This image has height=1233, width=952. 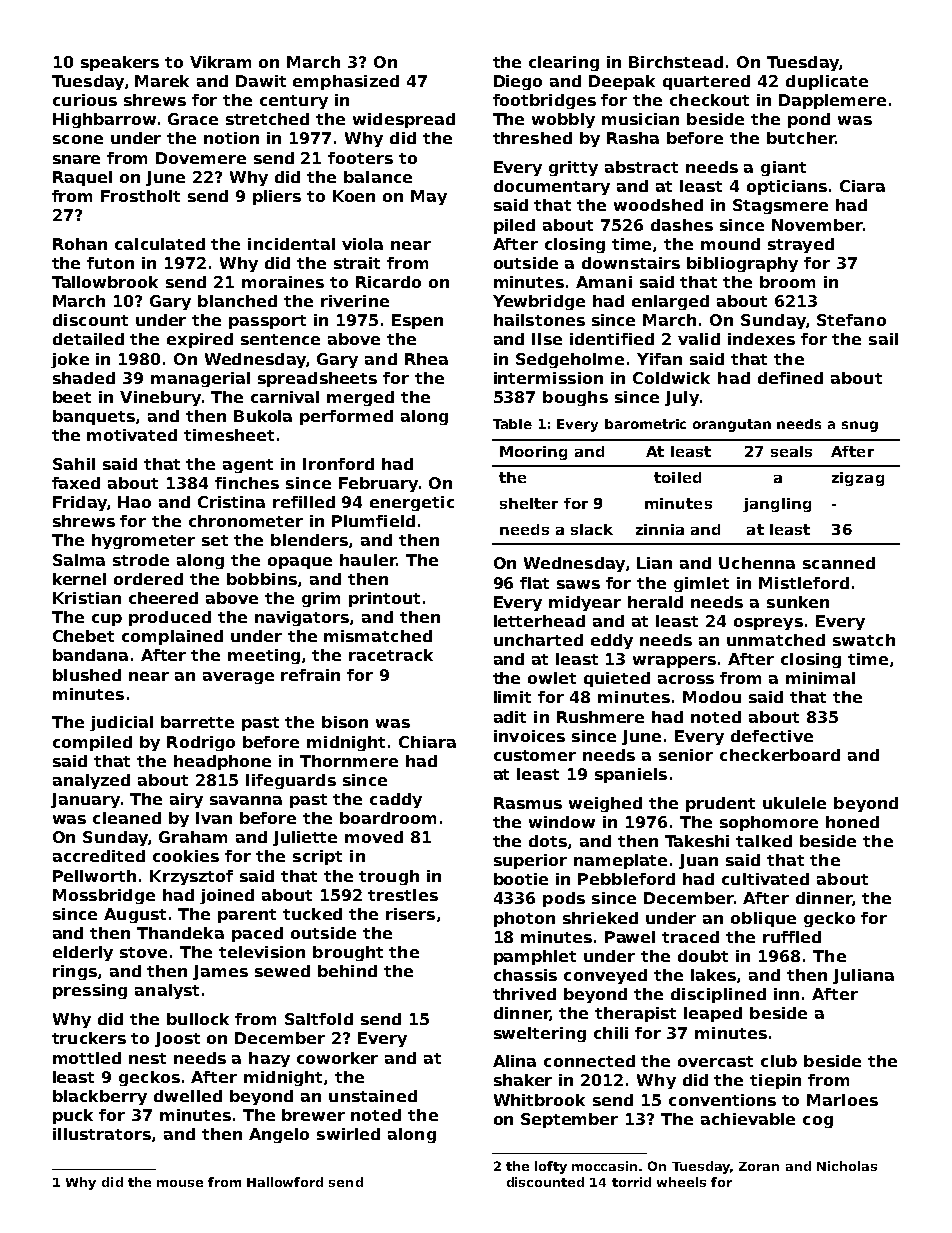 What do you see at coordinates (135, 915) in the image?
I see `August` at bounding box center [135, 915].
